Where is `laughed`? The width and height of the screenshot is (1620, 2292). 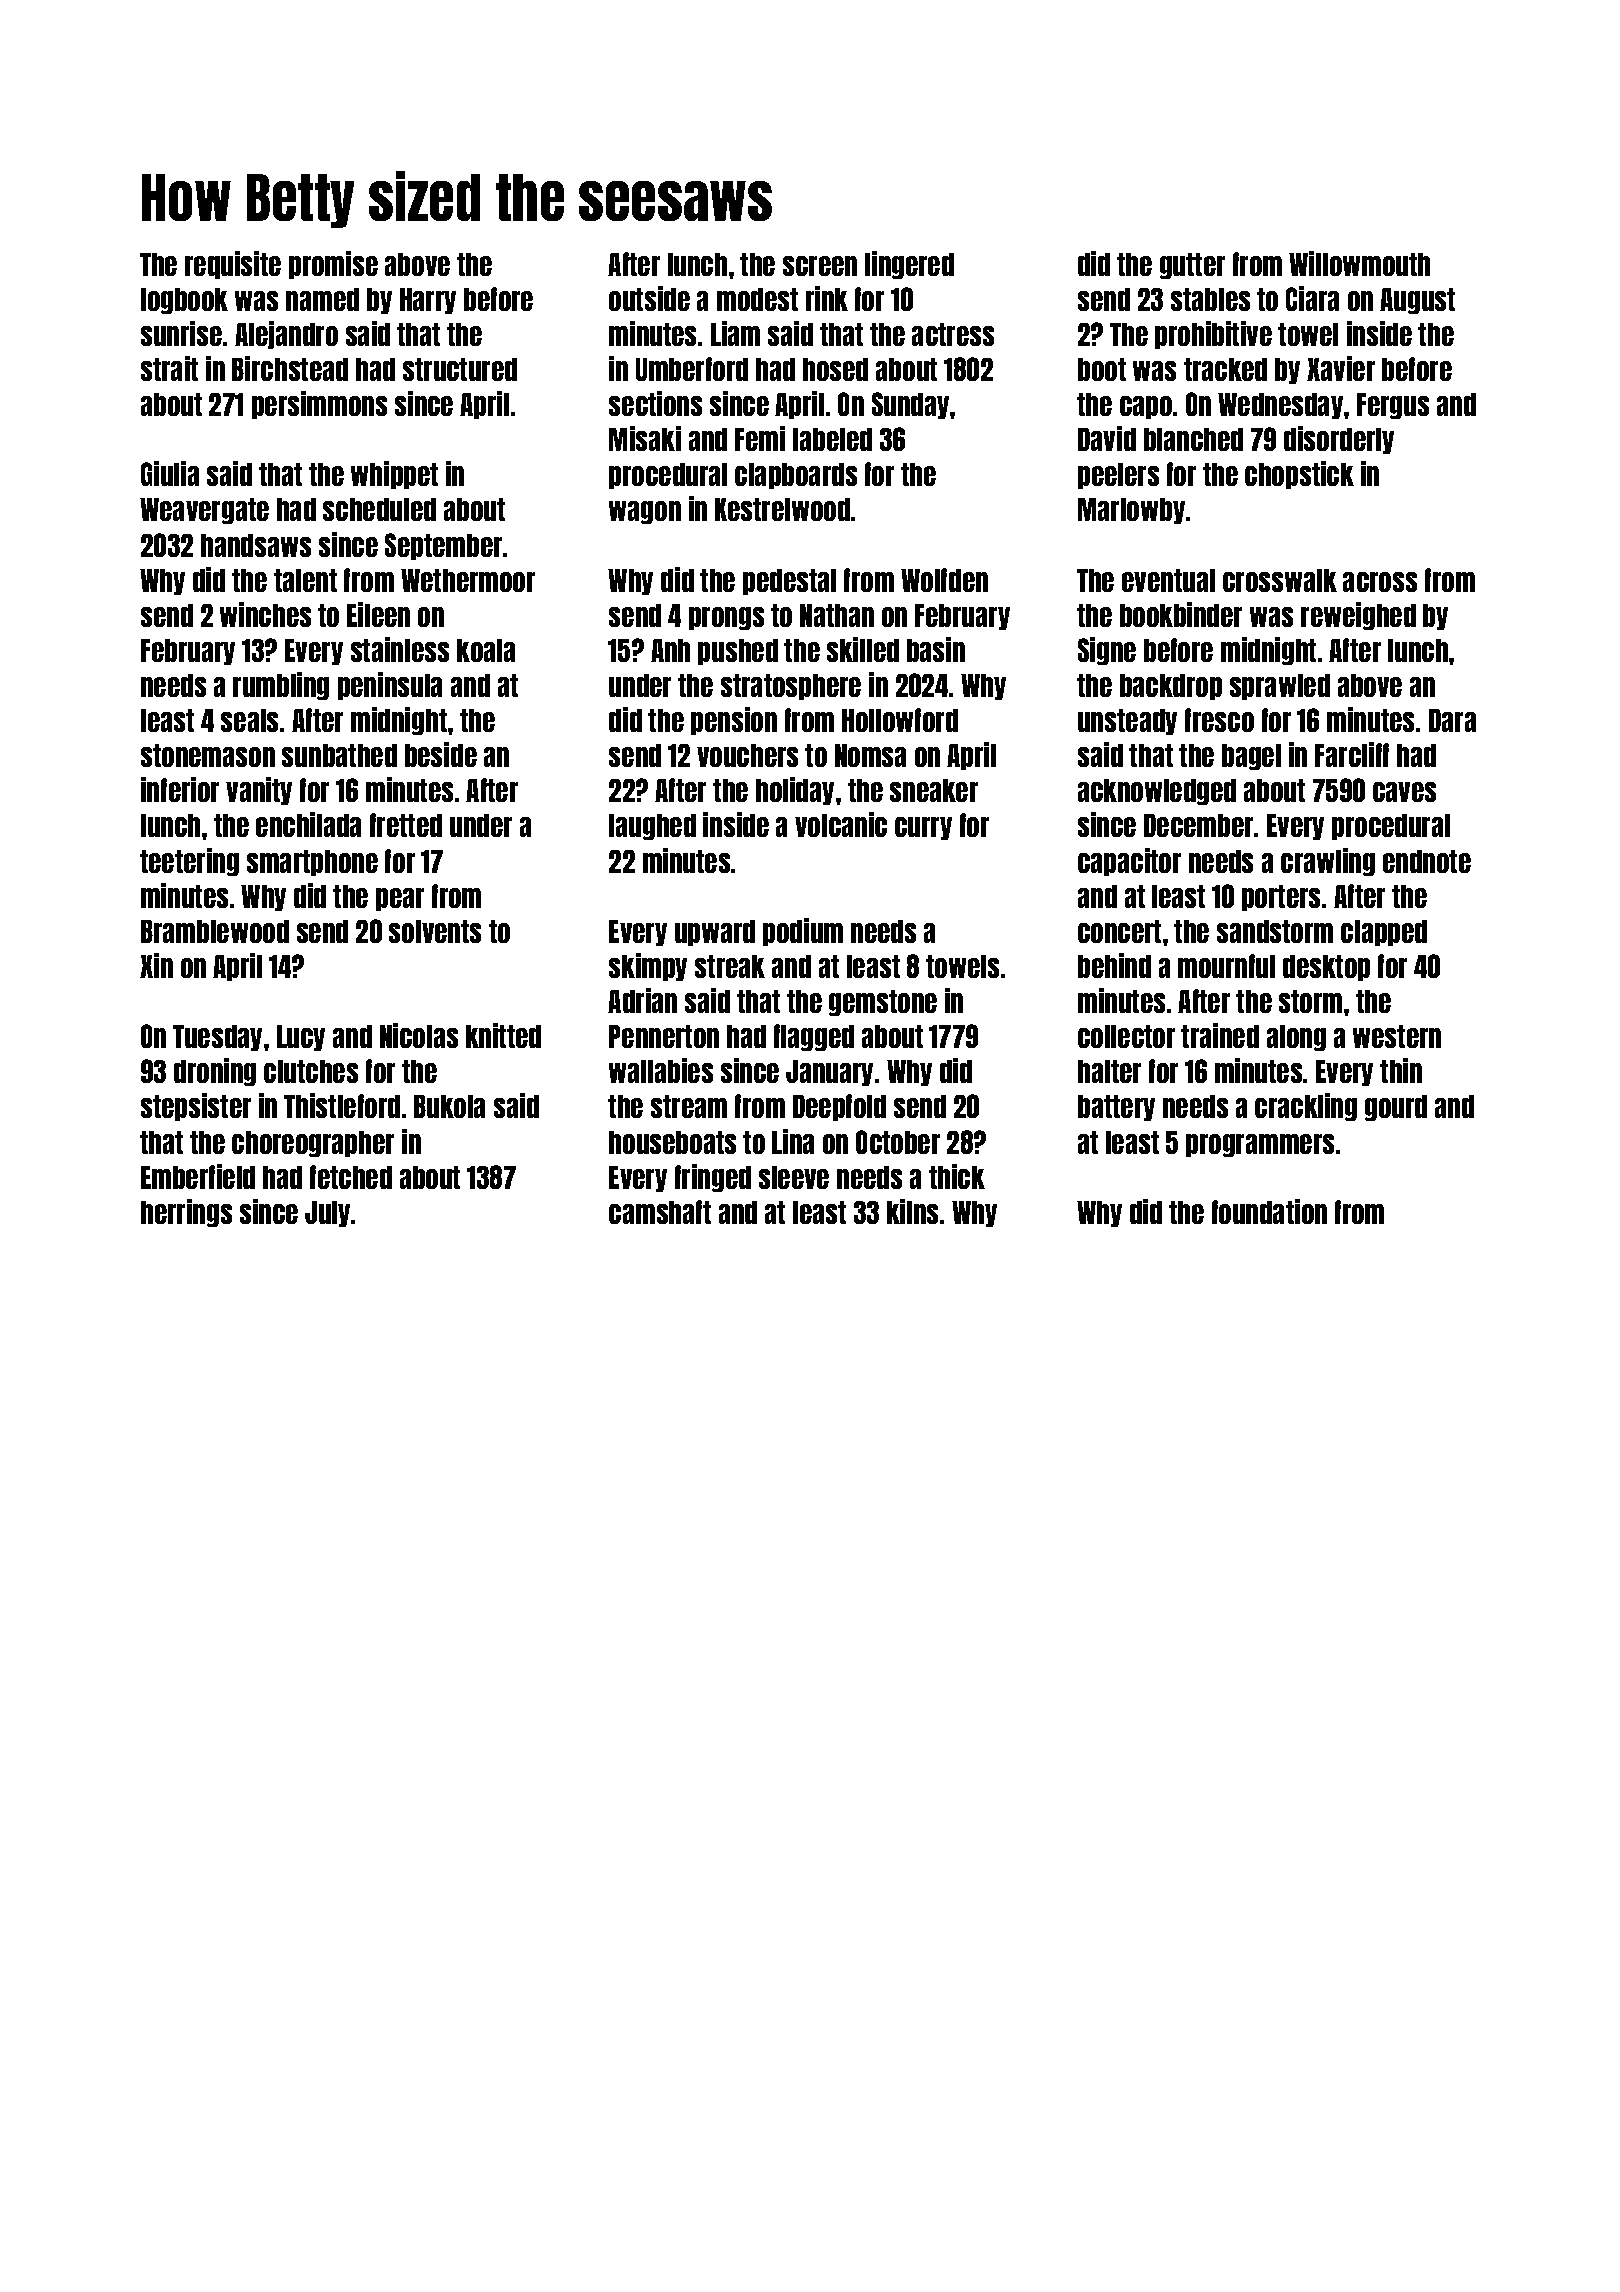 laughed is located at coordinates (652, 827).
